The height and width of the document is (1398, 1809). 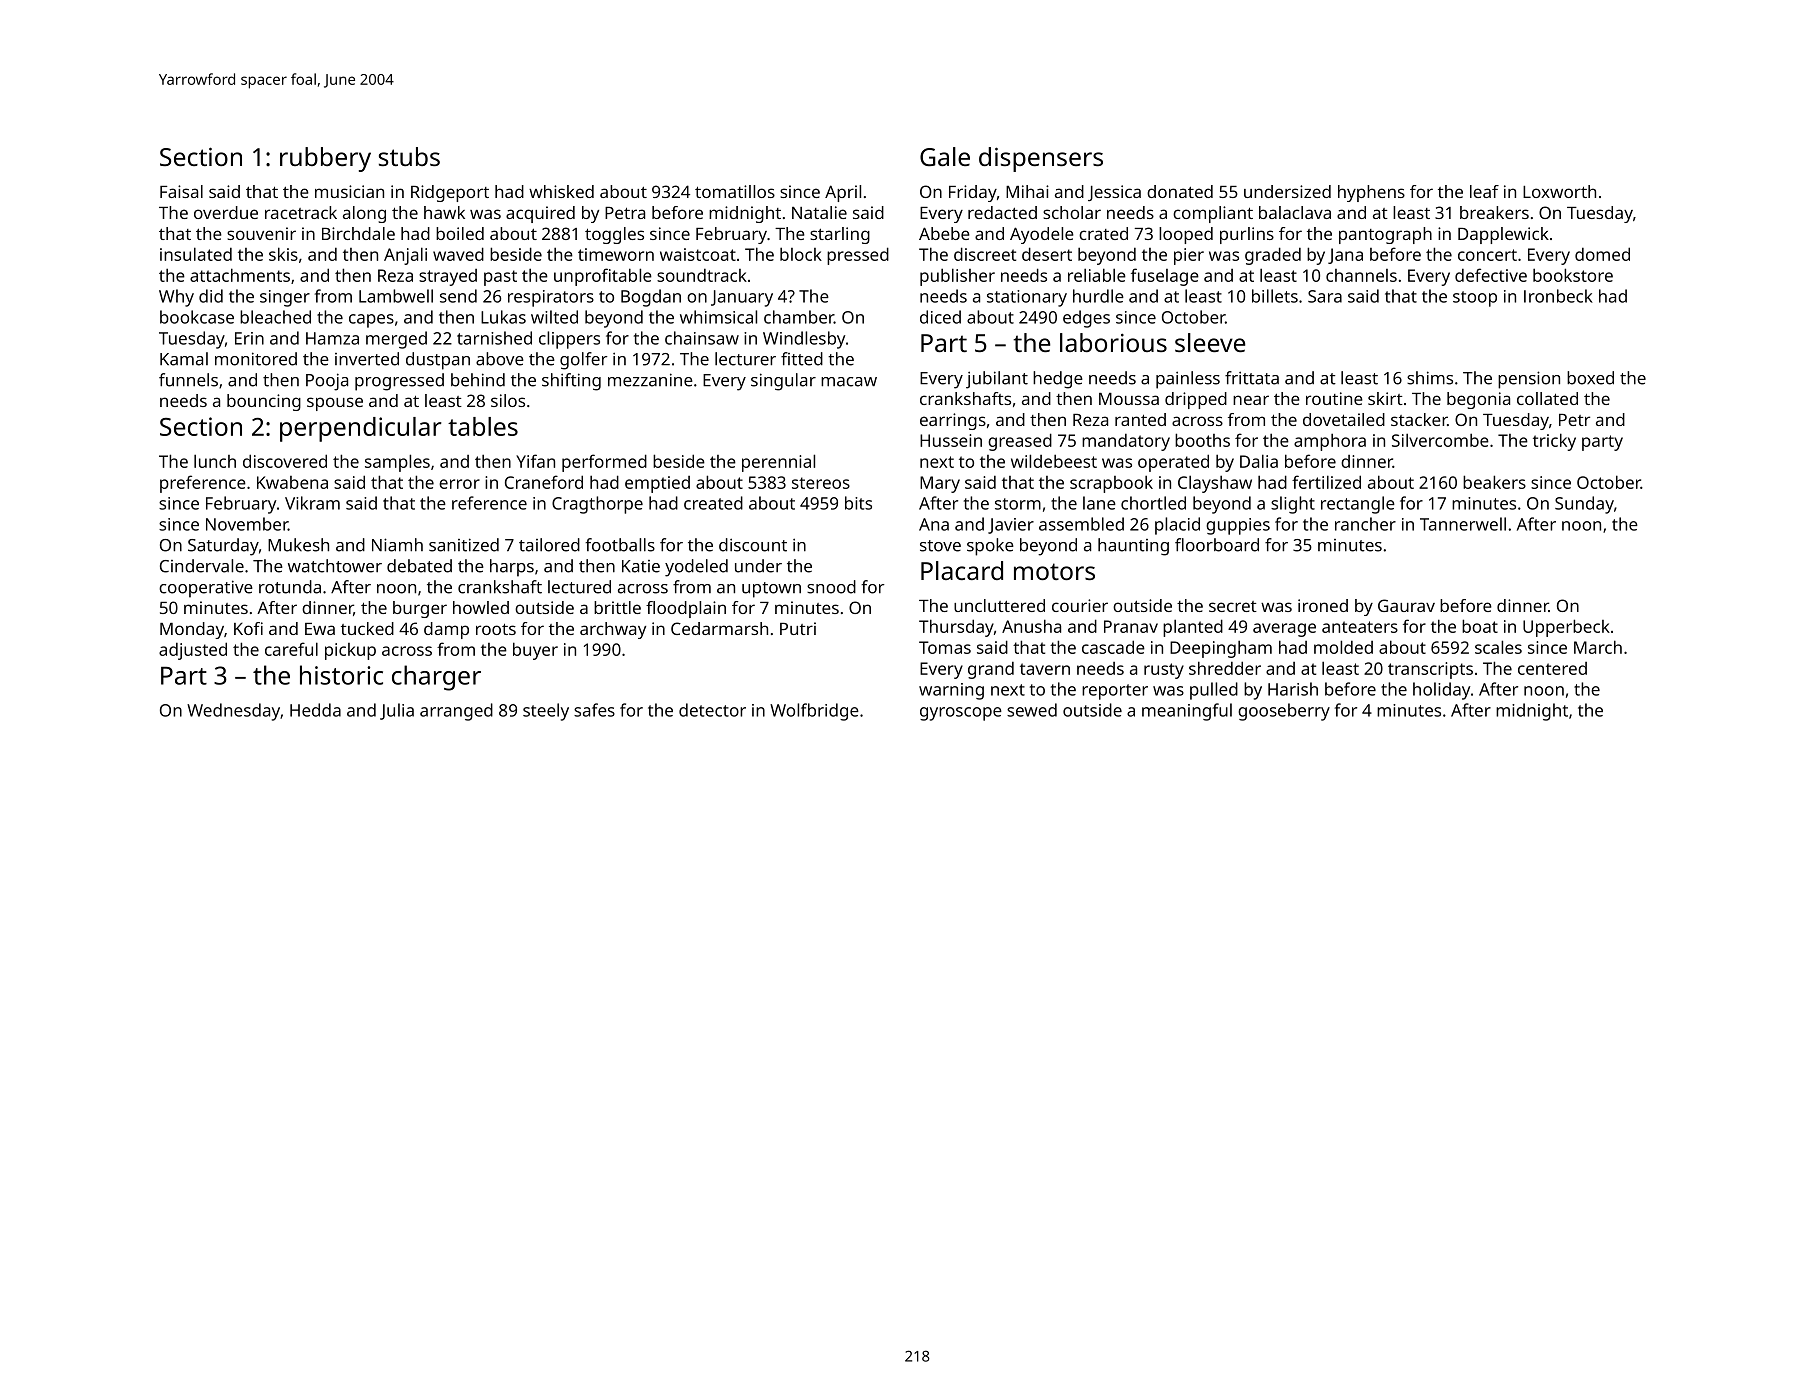 What do you see at coordinates (188, 380) in the document?
I see `funnels` at bounding box center [188, 380].
